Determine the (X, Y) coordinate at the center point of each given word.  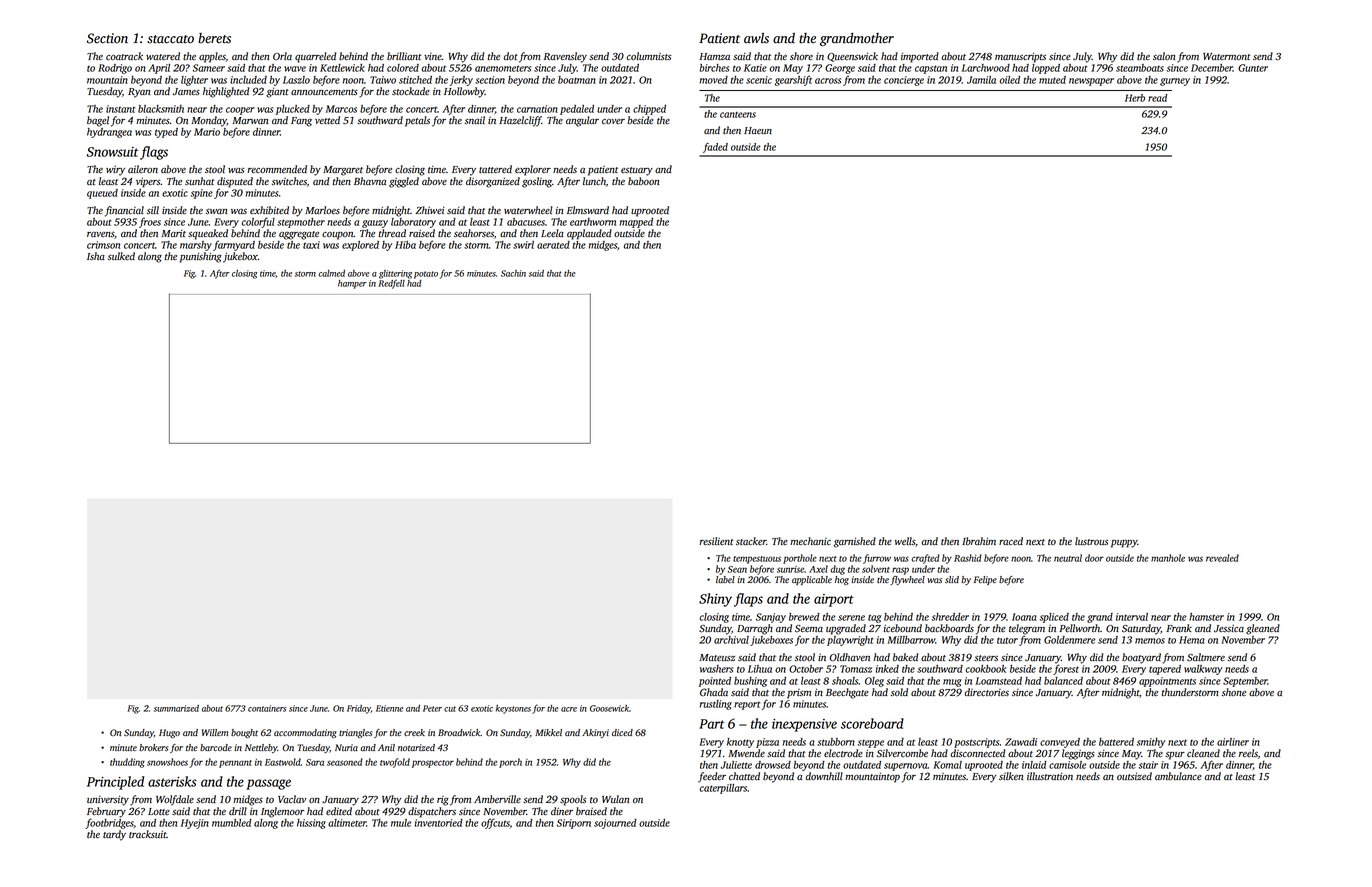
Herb (1135, 98)
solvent (876, 569)
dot (511, 56)
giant (277, 92)
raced (1011, 541)
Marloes (322, 210)
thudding (127, 763)
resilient (716, 541)
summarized (176, 708)
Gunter (1253, 68)
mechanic (810, 541)
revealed (1222, 558)
